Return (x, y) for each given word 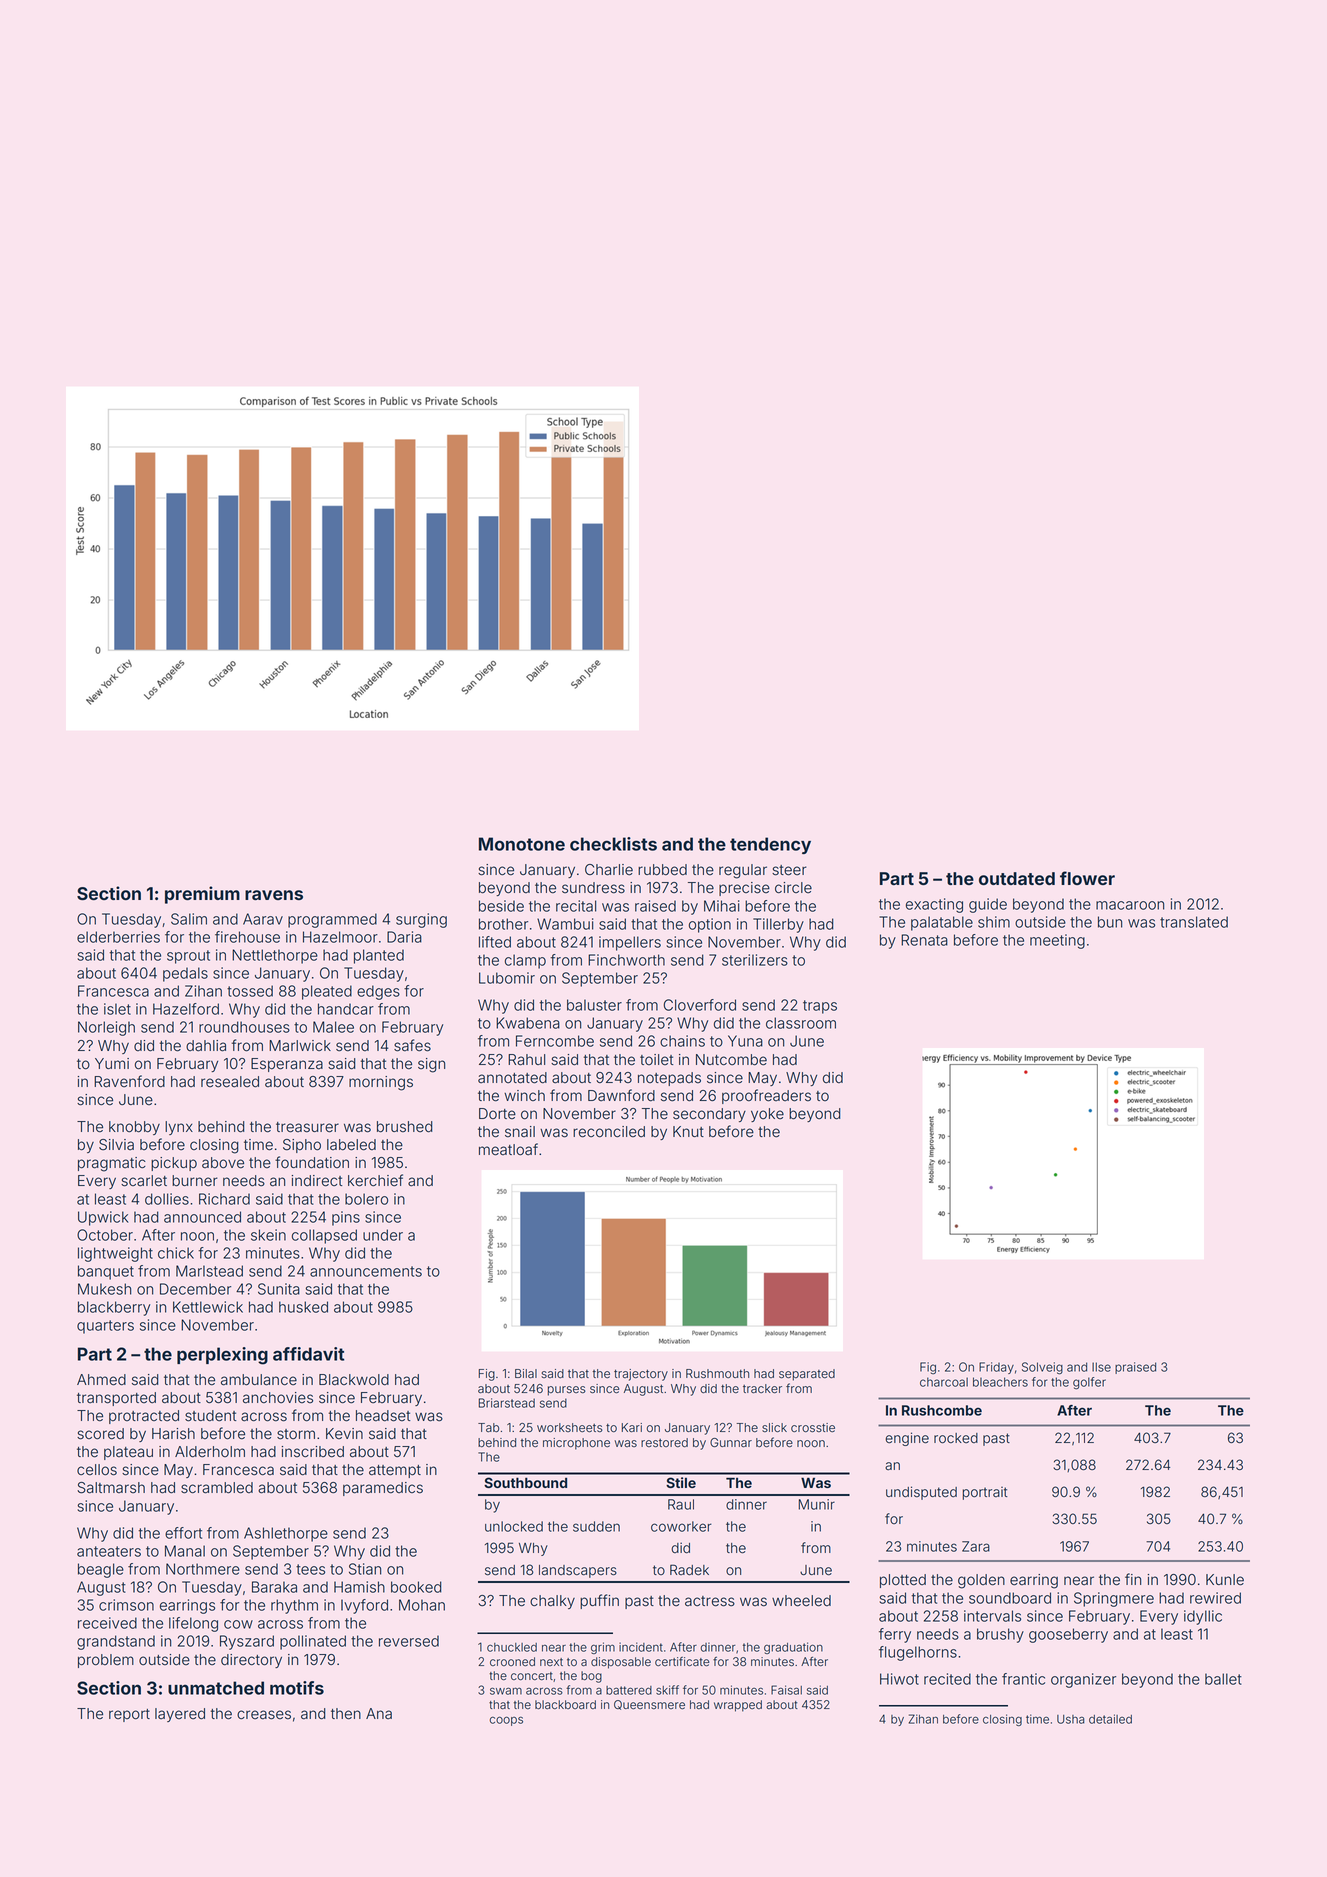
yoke (767, 1115)
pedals (185, 974)
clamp (525, 961)
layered (180, 1715)
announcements (366, 1271)
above (223, 1163)
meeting (1057, 941)
